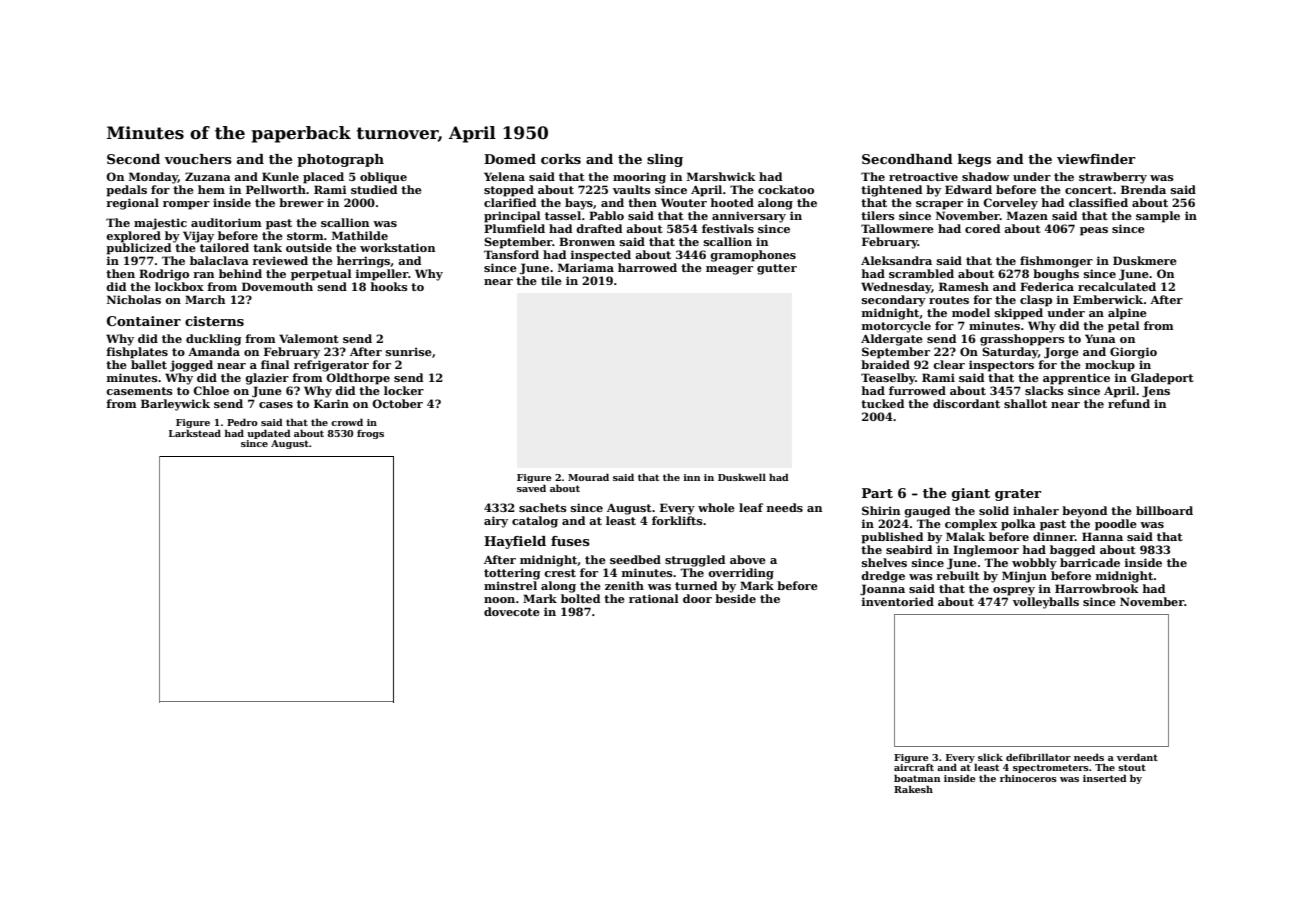 This page has height=924, width=1308. What do you see at coordinates (665, 160) in the page?
I see `sling` at bounding box center [665, 160].
